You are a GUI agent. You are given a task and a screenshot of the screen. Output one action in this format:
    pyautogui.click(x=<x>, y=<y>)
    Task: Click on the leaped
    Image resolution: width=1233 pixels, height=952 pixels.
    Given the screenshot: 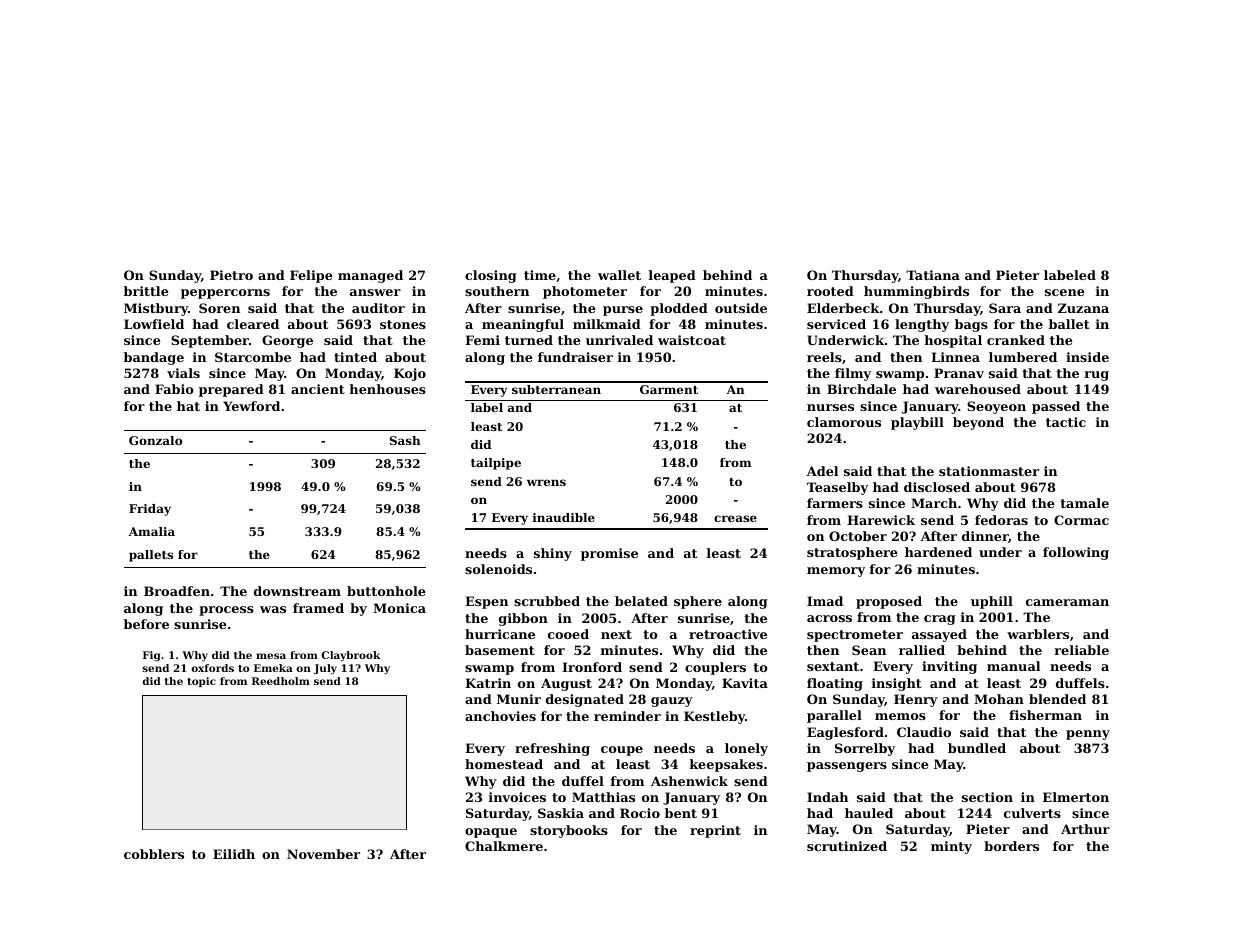 What is the action you would take?
    pyautogui.click(x=672, y=276)
